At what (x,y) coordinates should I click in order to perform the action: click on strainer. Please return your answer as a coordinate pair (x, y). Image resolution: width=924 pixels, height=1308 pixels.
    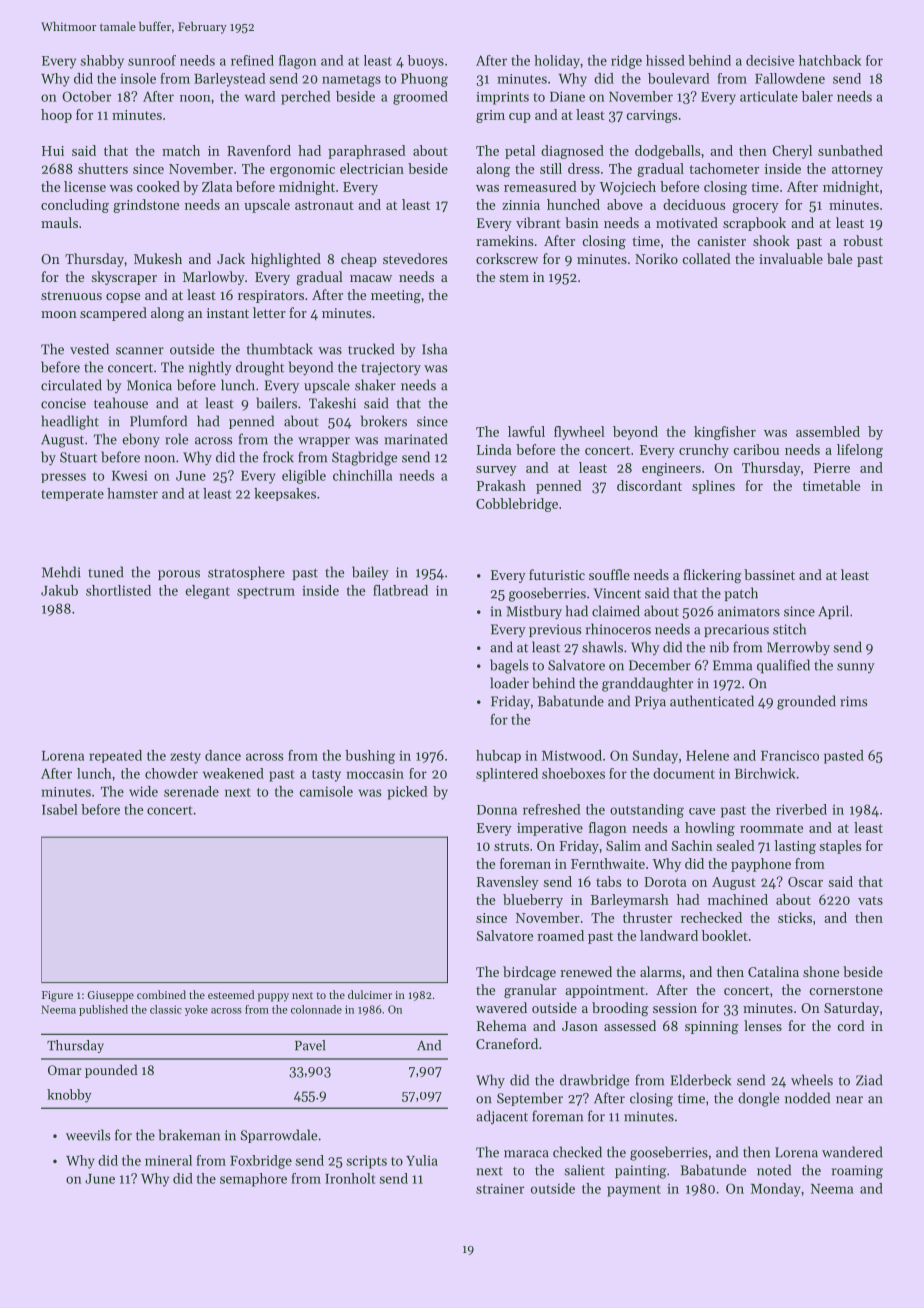
    Looking at the image, I should click on (500, 1189).
